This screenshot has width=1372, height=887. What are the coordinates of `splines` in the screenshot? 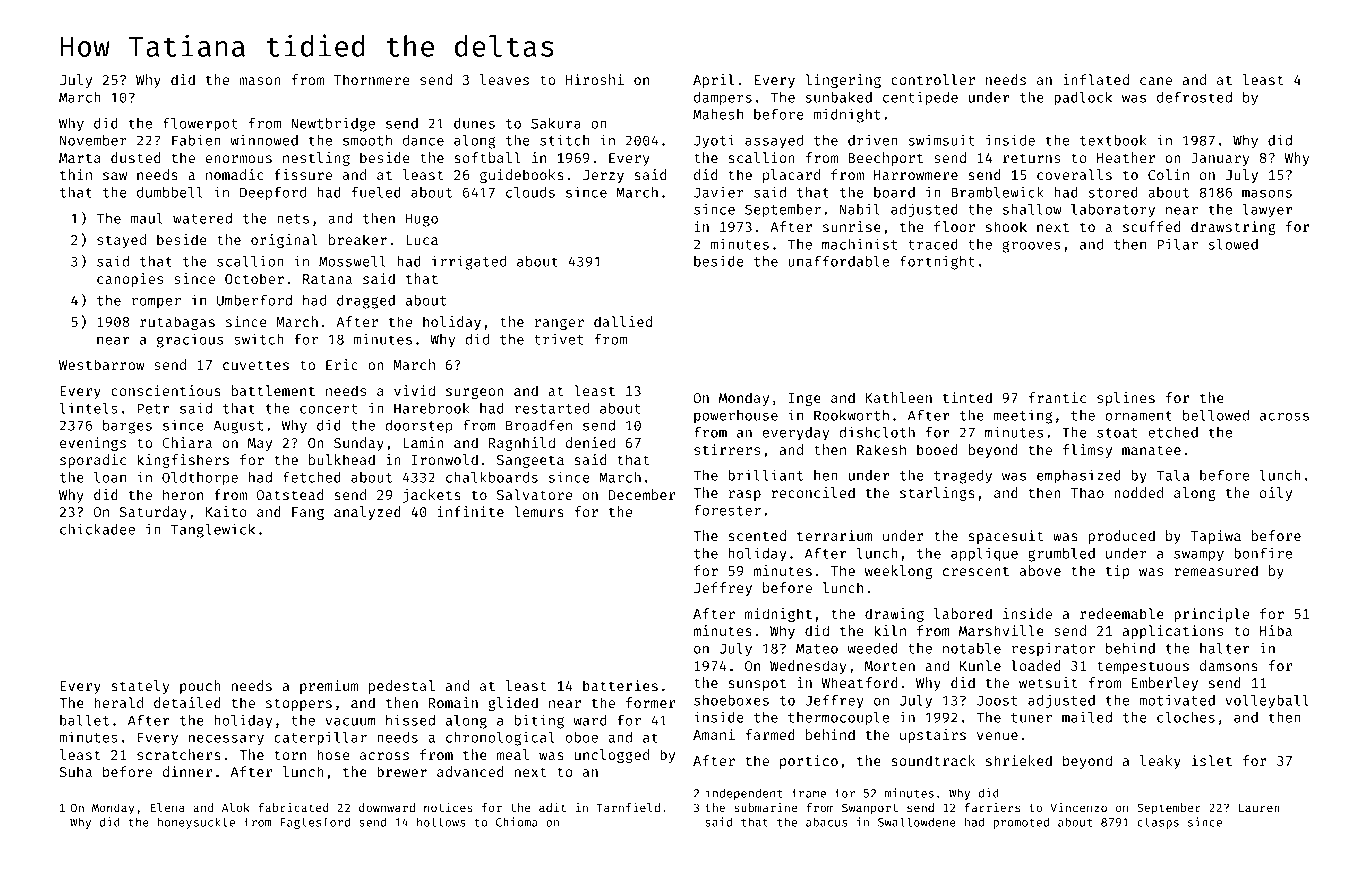 It's located at (1126, 399).
